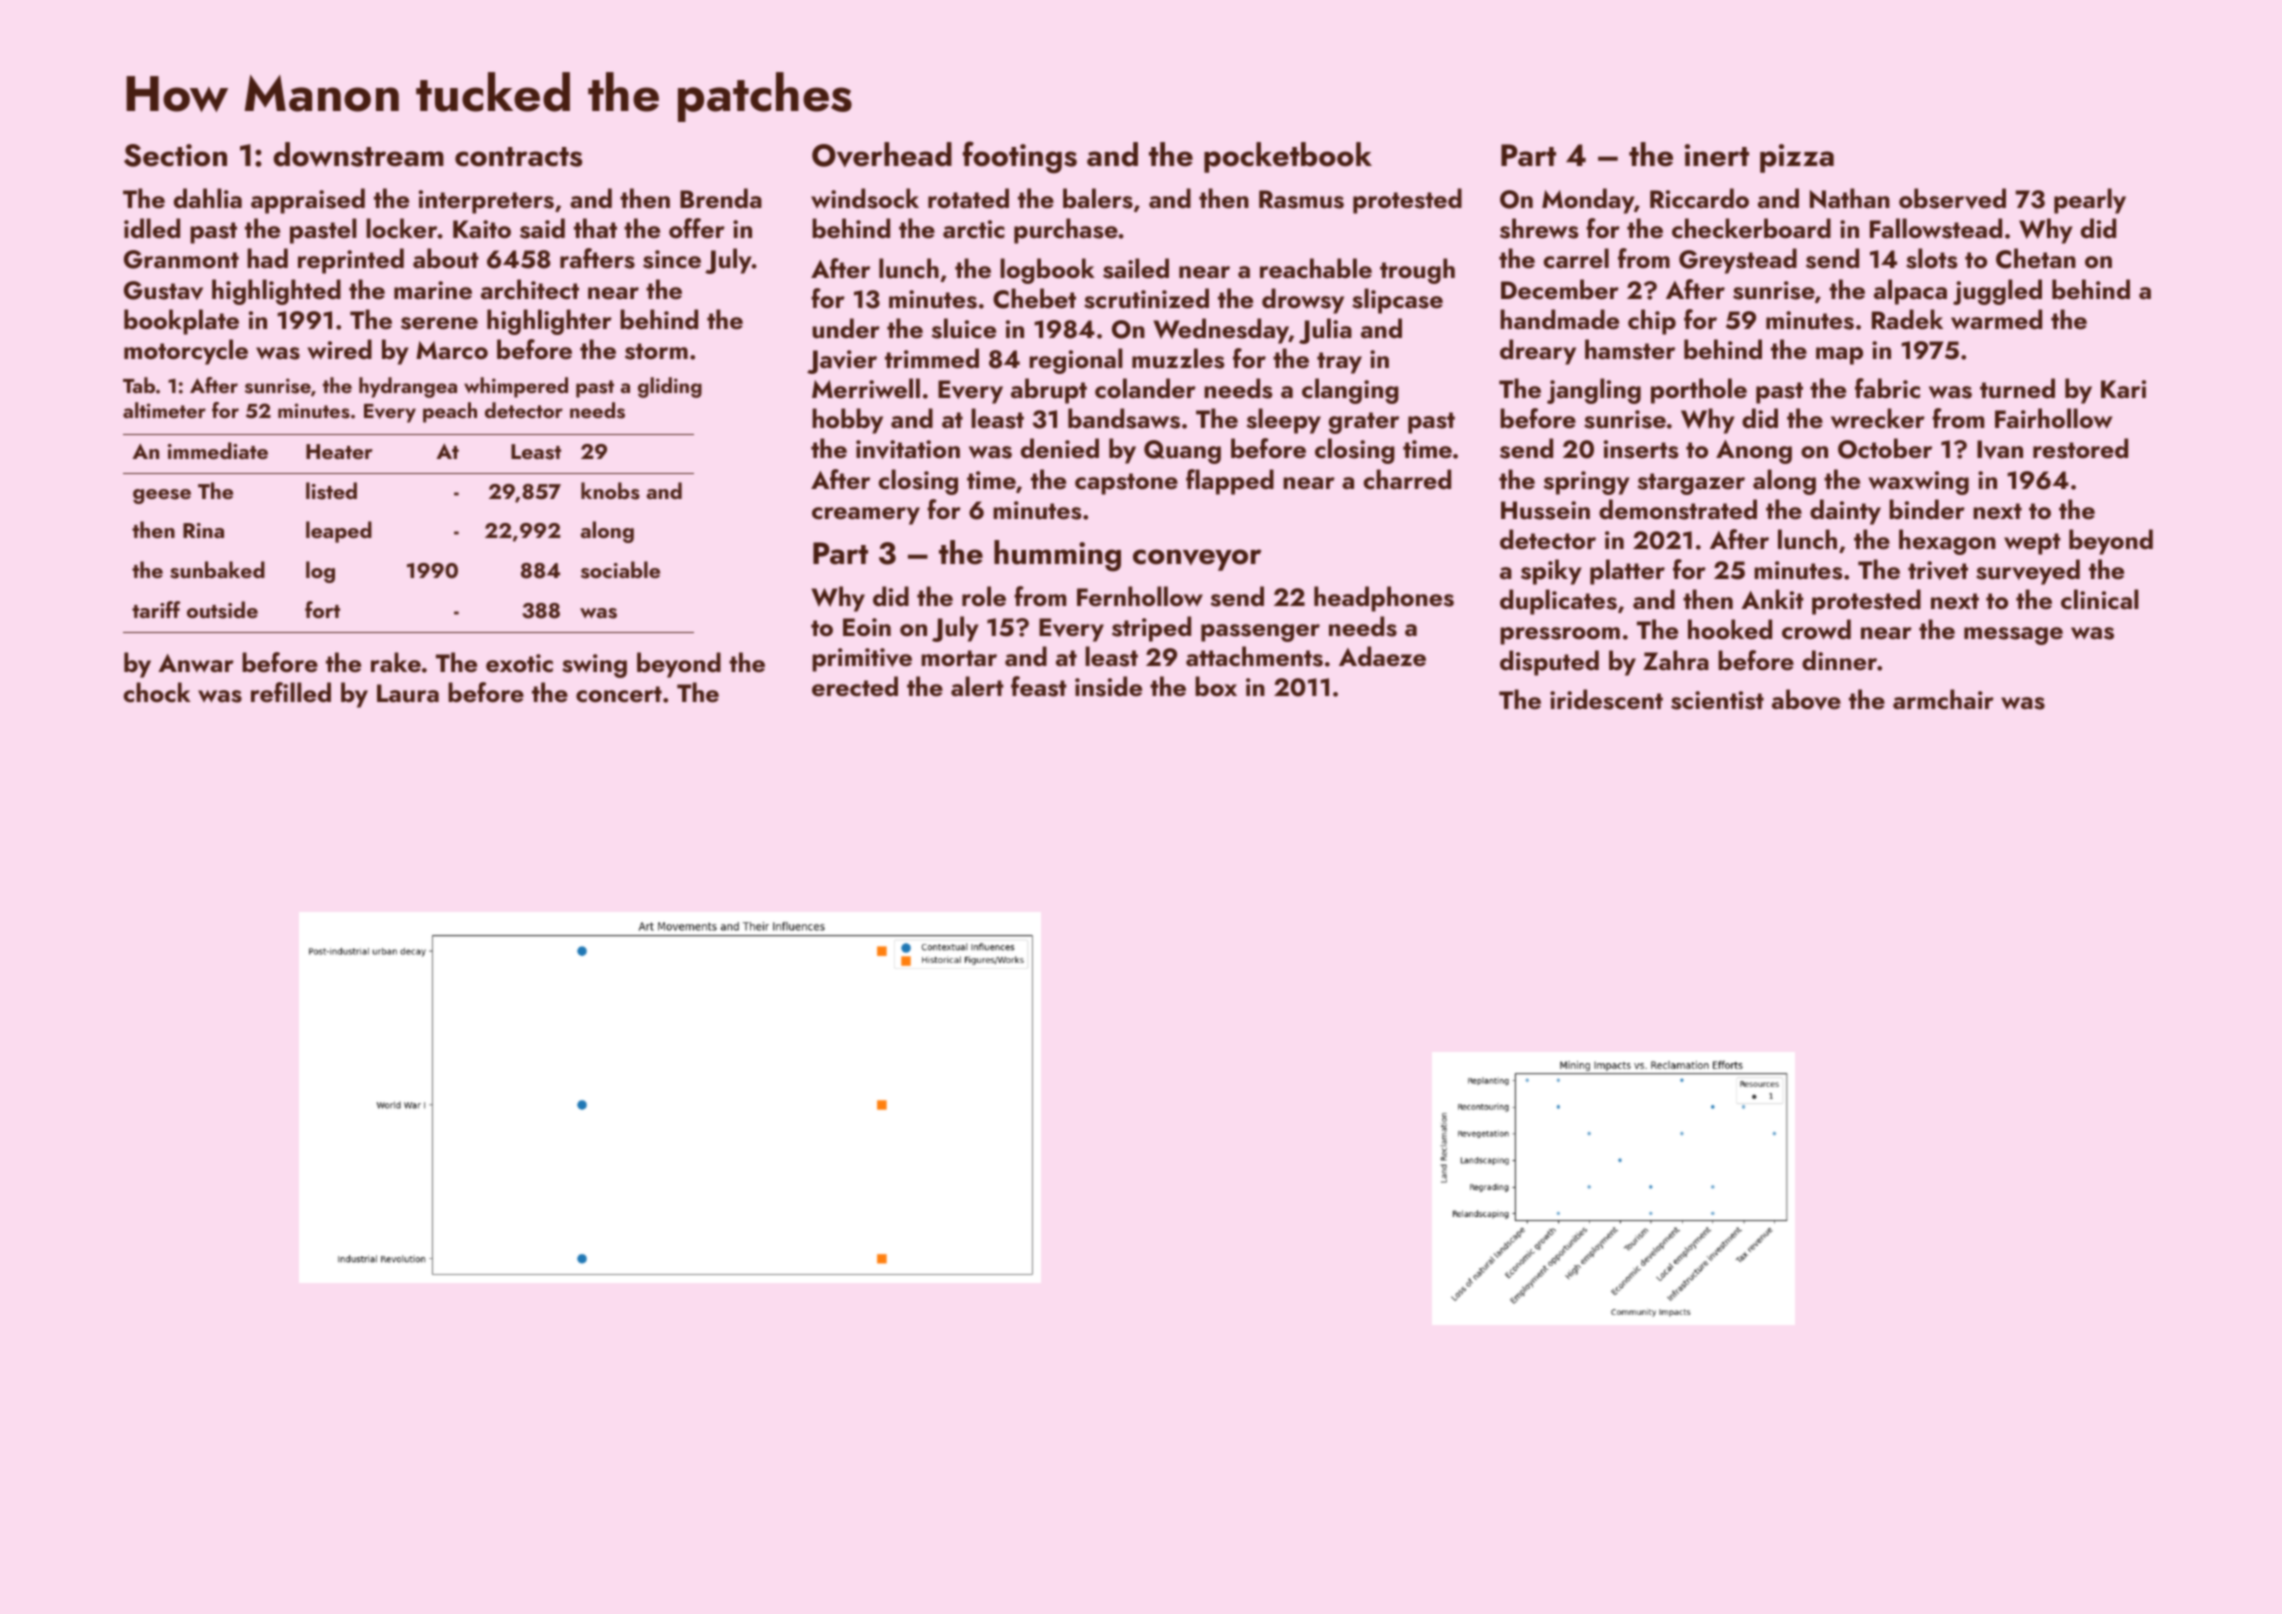  What do you see at coordinates (1146, 298) in the screenshot?
I see `scrutinized` at bounding box center [1146, 298].
